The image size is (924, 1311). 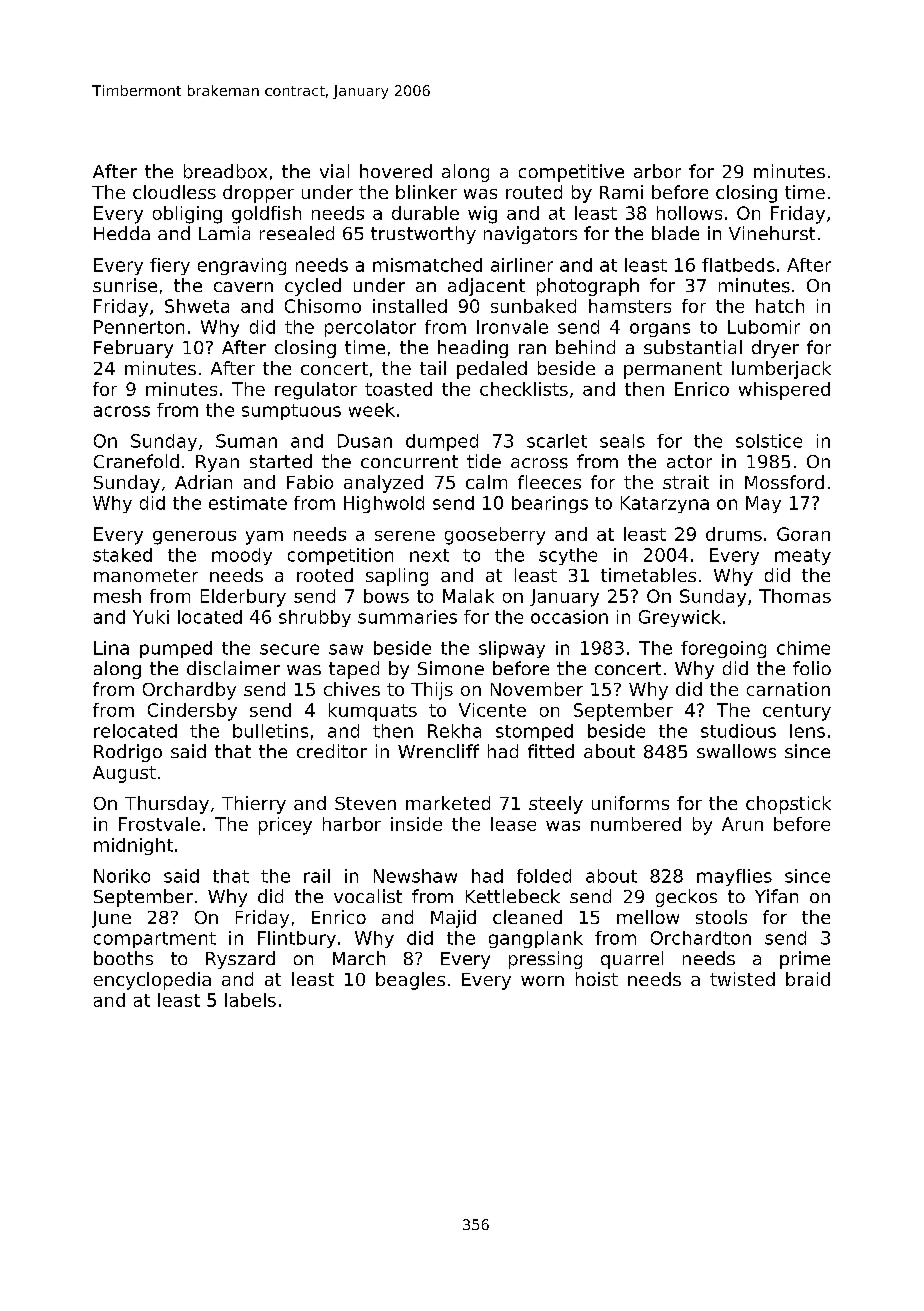 What do you see at coordinates (734, 534) in the page?
I see `drums` at bounding box center [734, 534].
